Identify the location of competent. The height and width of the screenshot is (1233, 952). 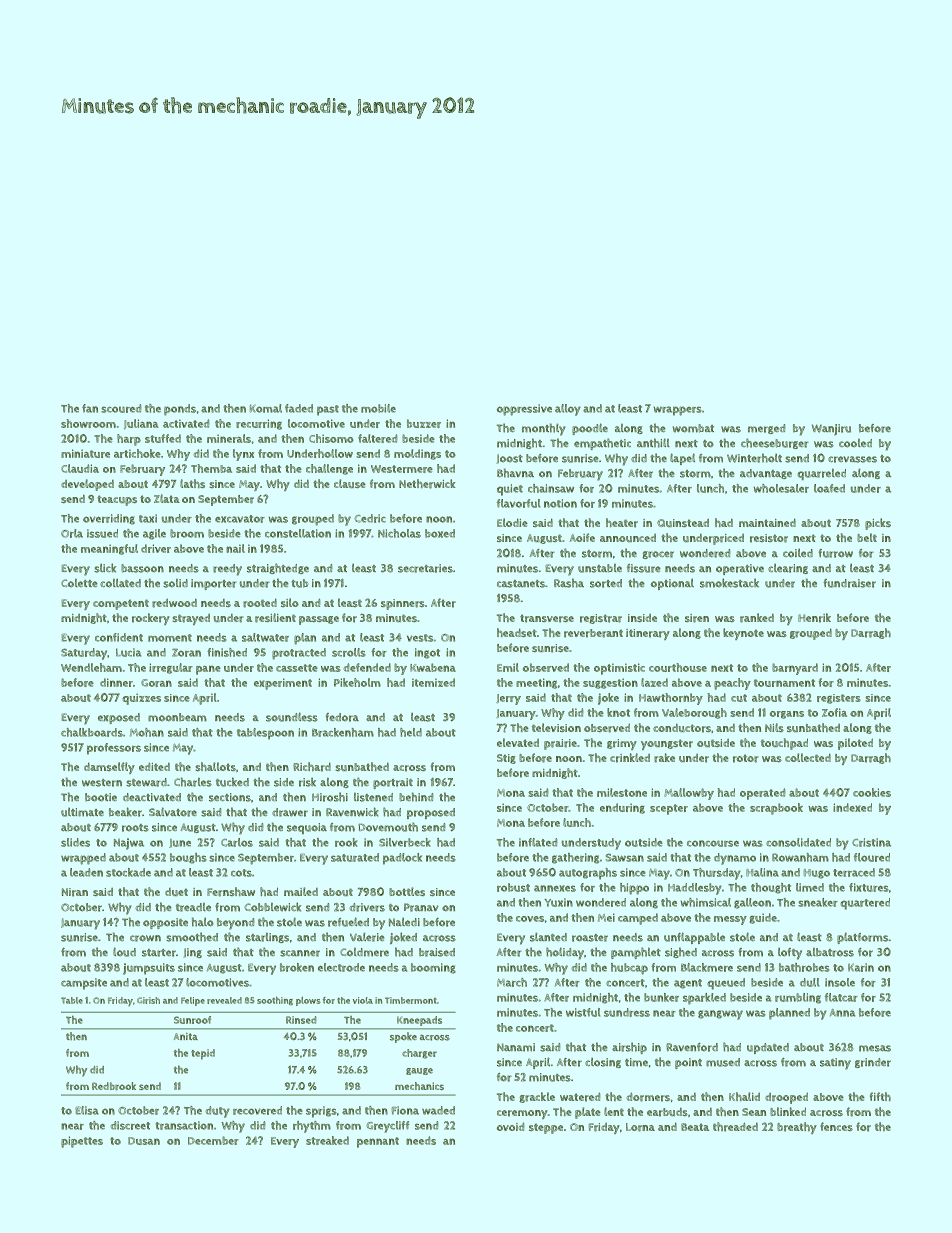
(121, 604).
